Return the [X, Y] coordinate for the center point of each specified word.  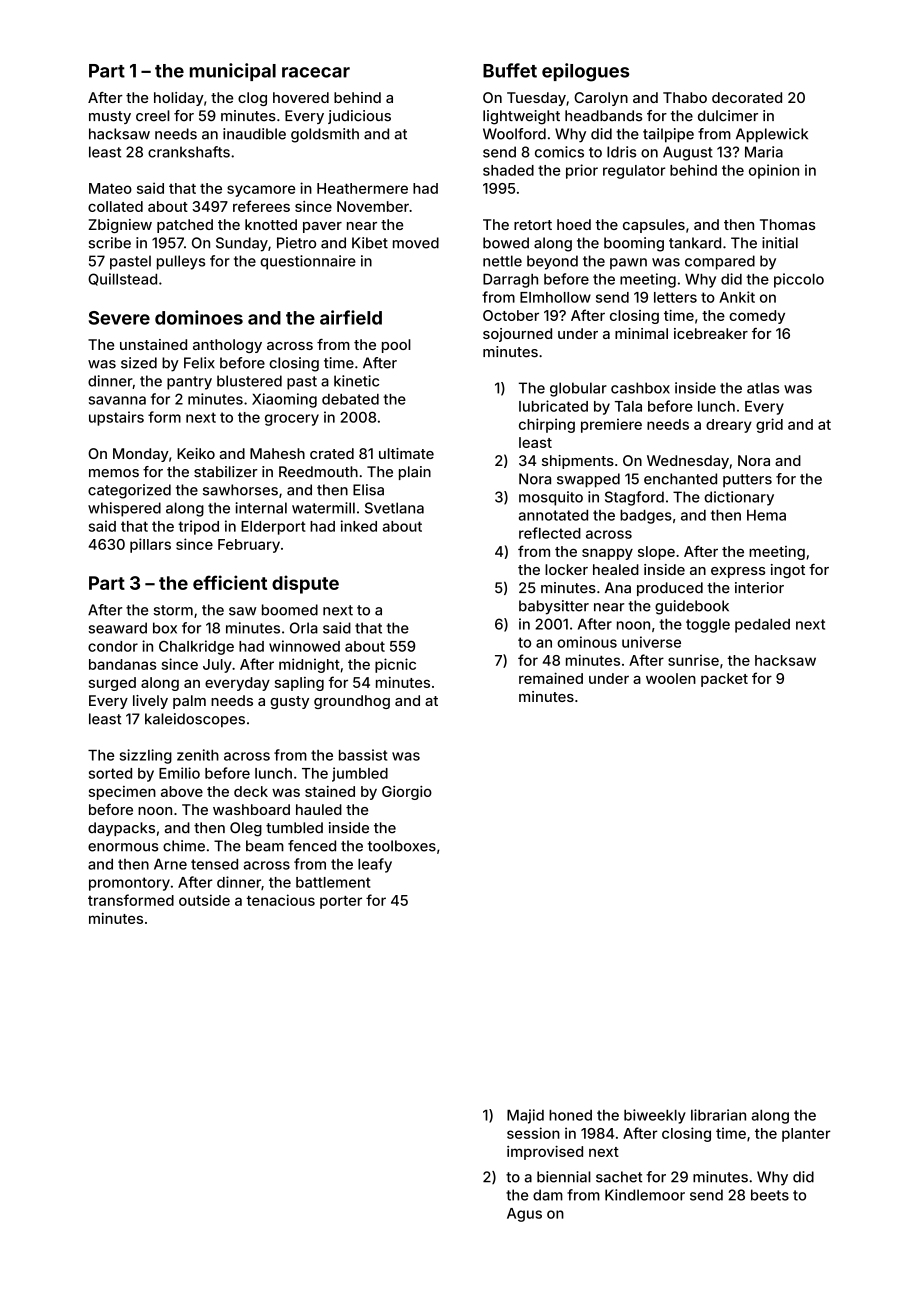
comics [559, 152]
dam [548, 1195]
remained [551, 678]
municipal [233, 72]
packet [724, 680]
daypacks [121, 829]
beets [770, 1195]
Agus [524, 1215]
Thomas [787, 224]
